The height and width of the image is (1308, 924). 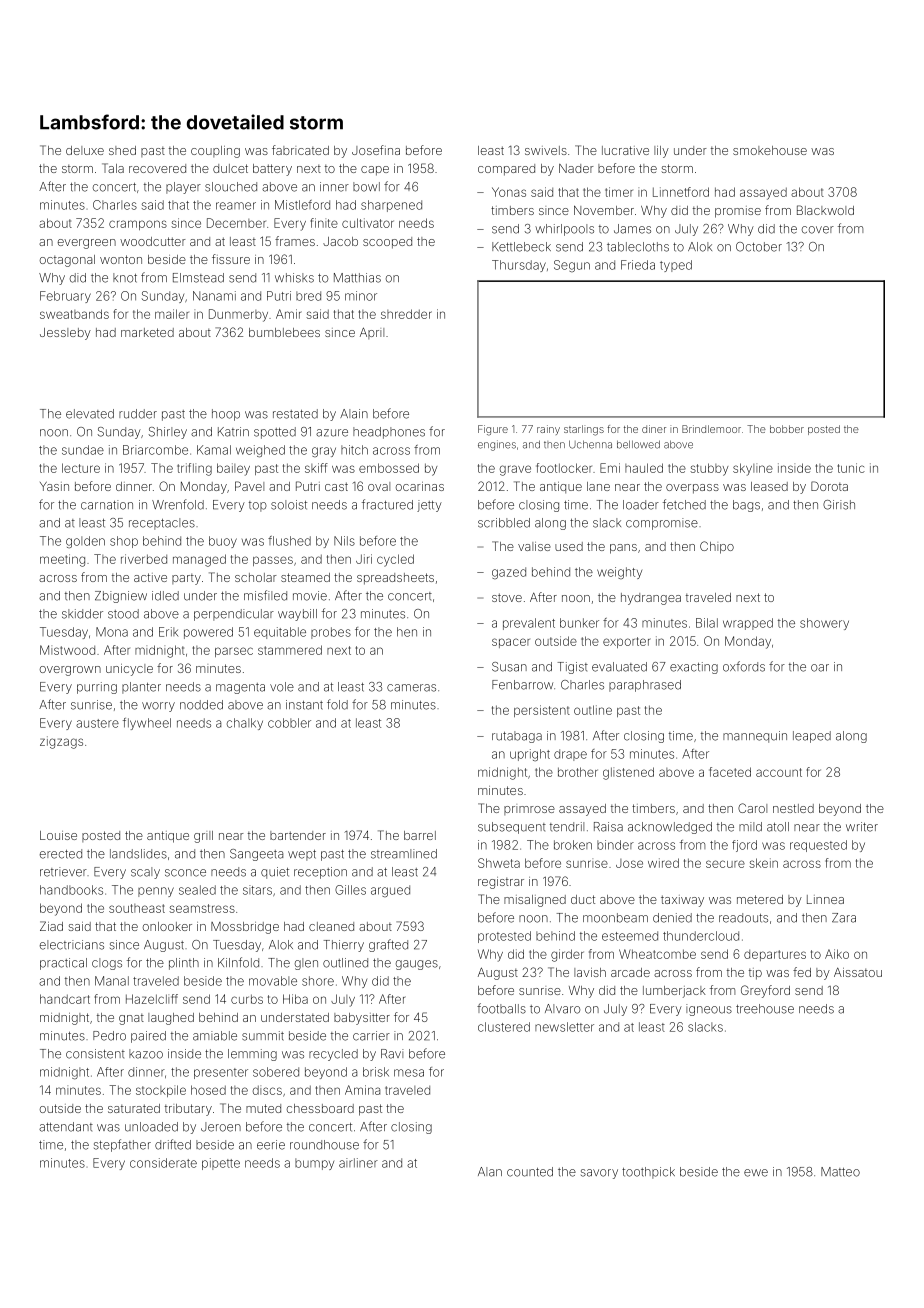 I want to click on smokehouse, so click(x=770, y=150).
